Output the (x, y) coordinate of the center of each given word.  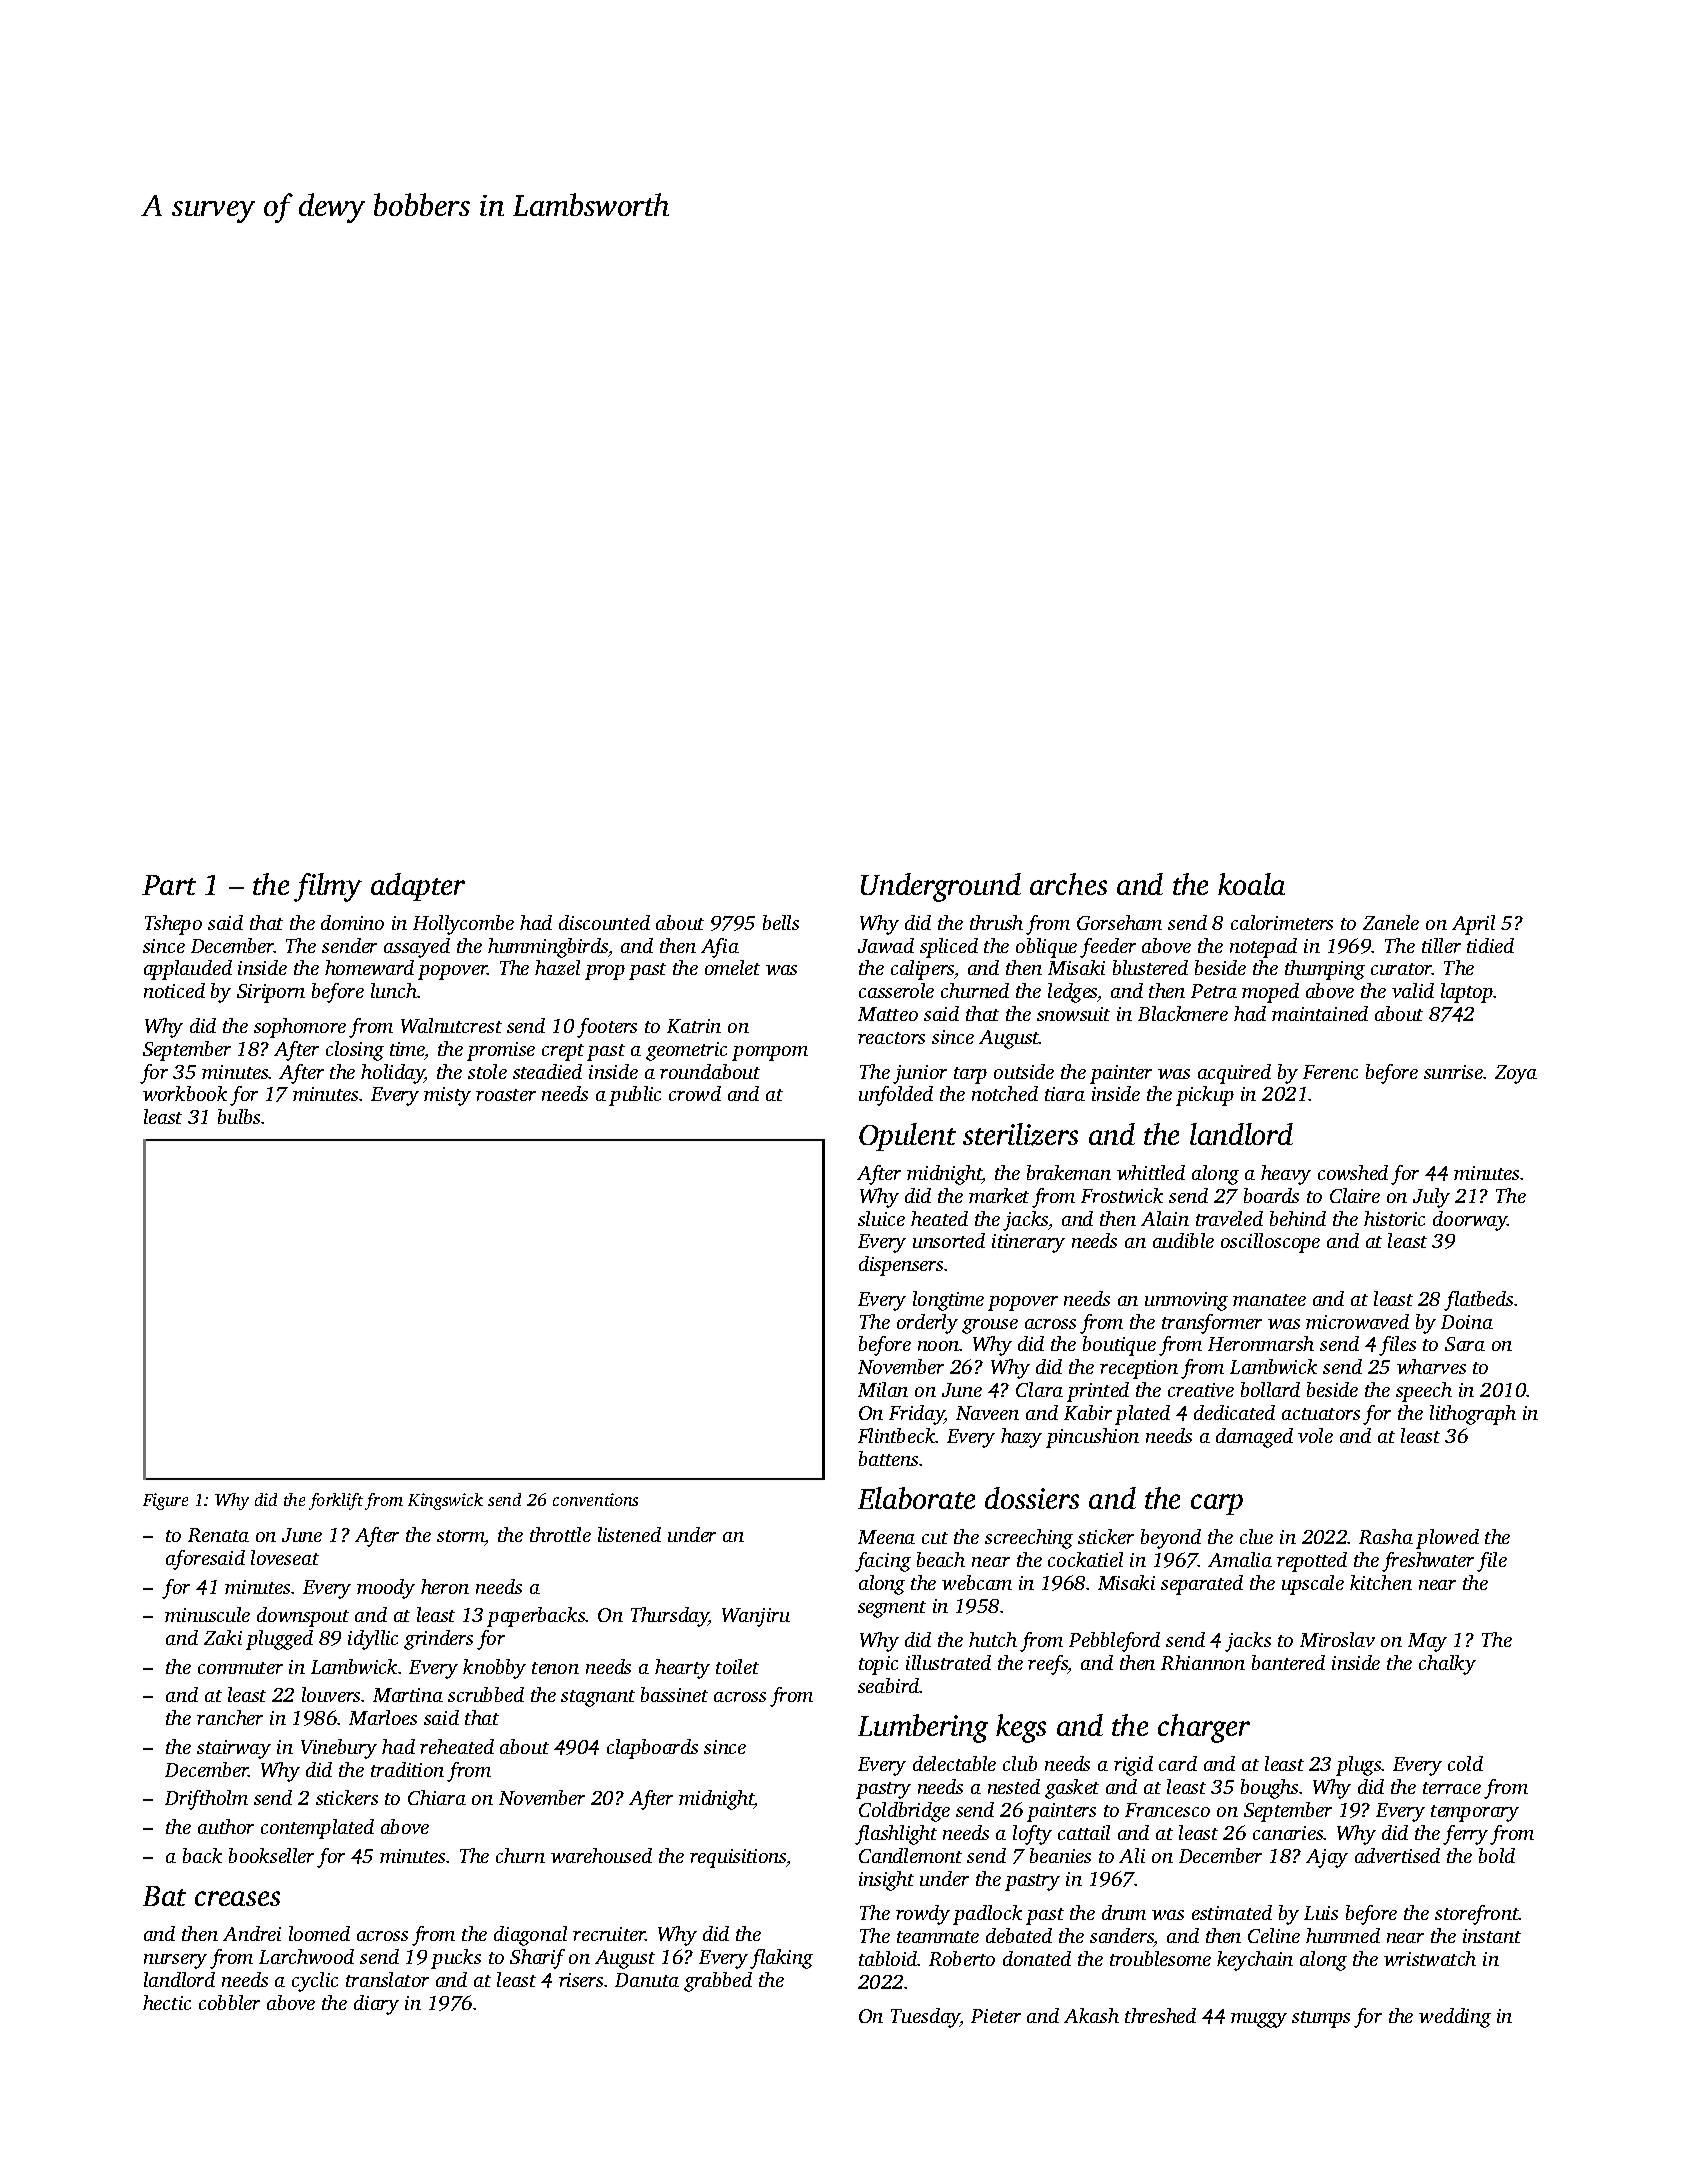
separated (1202, 1585)
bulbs (239, 1116)
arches (1068, 884)
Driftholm (206, 1800)
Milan (883, 1389)
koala (1251, 884)
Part (169, 885)
